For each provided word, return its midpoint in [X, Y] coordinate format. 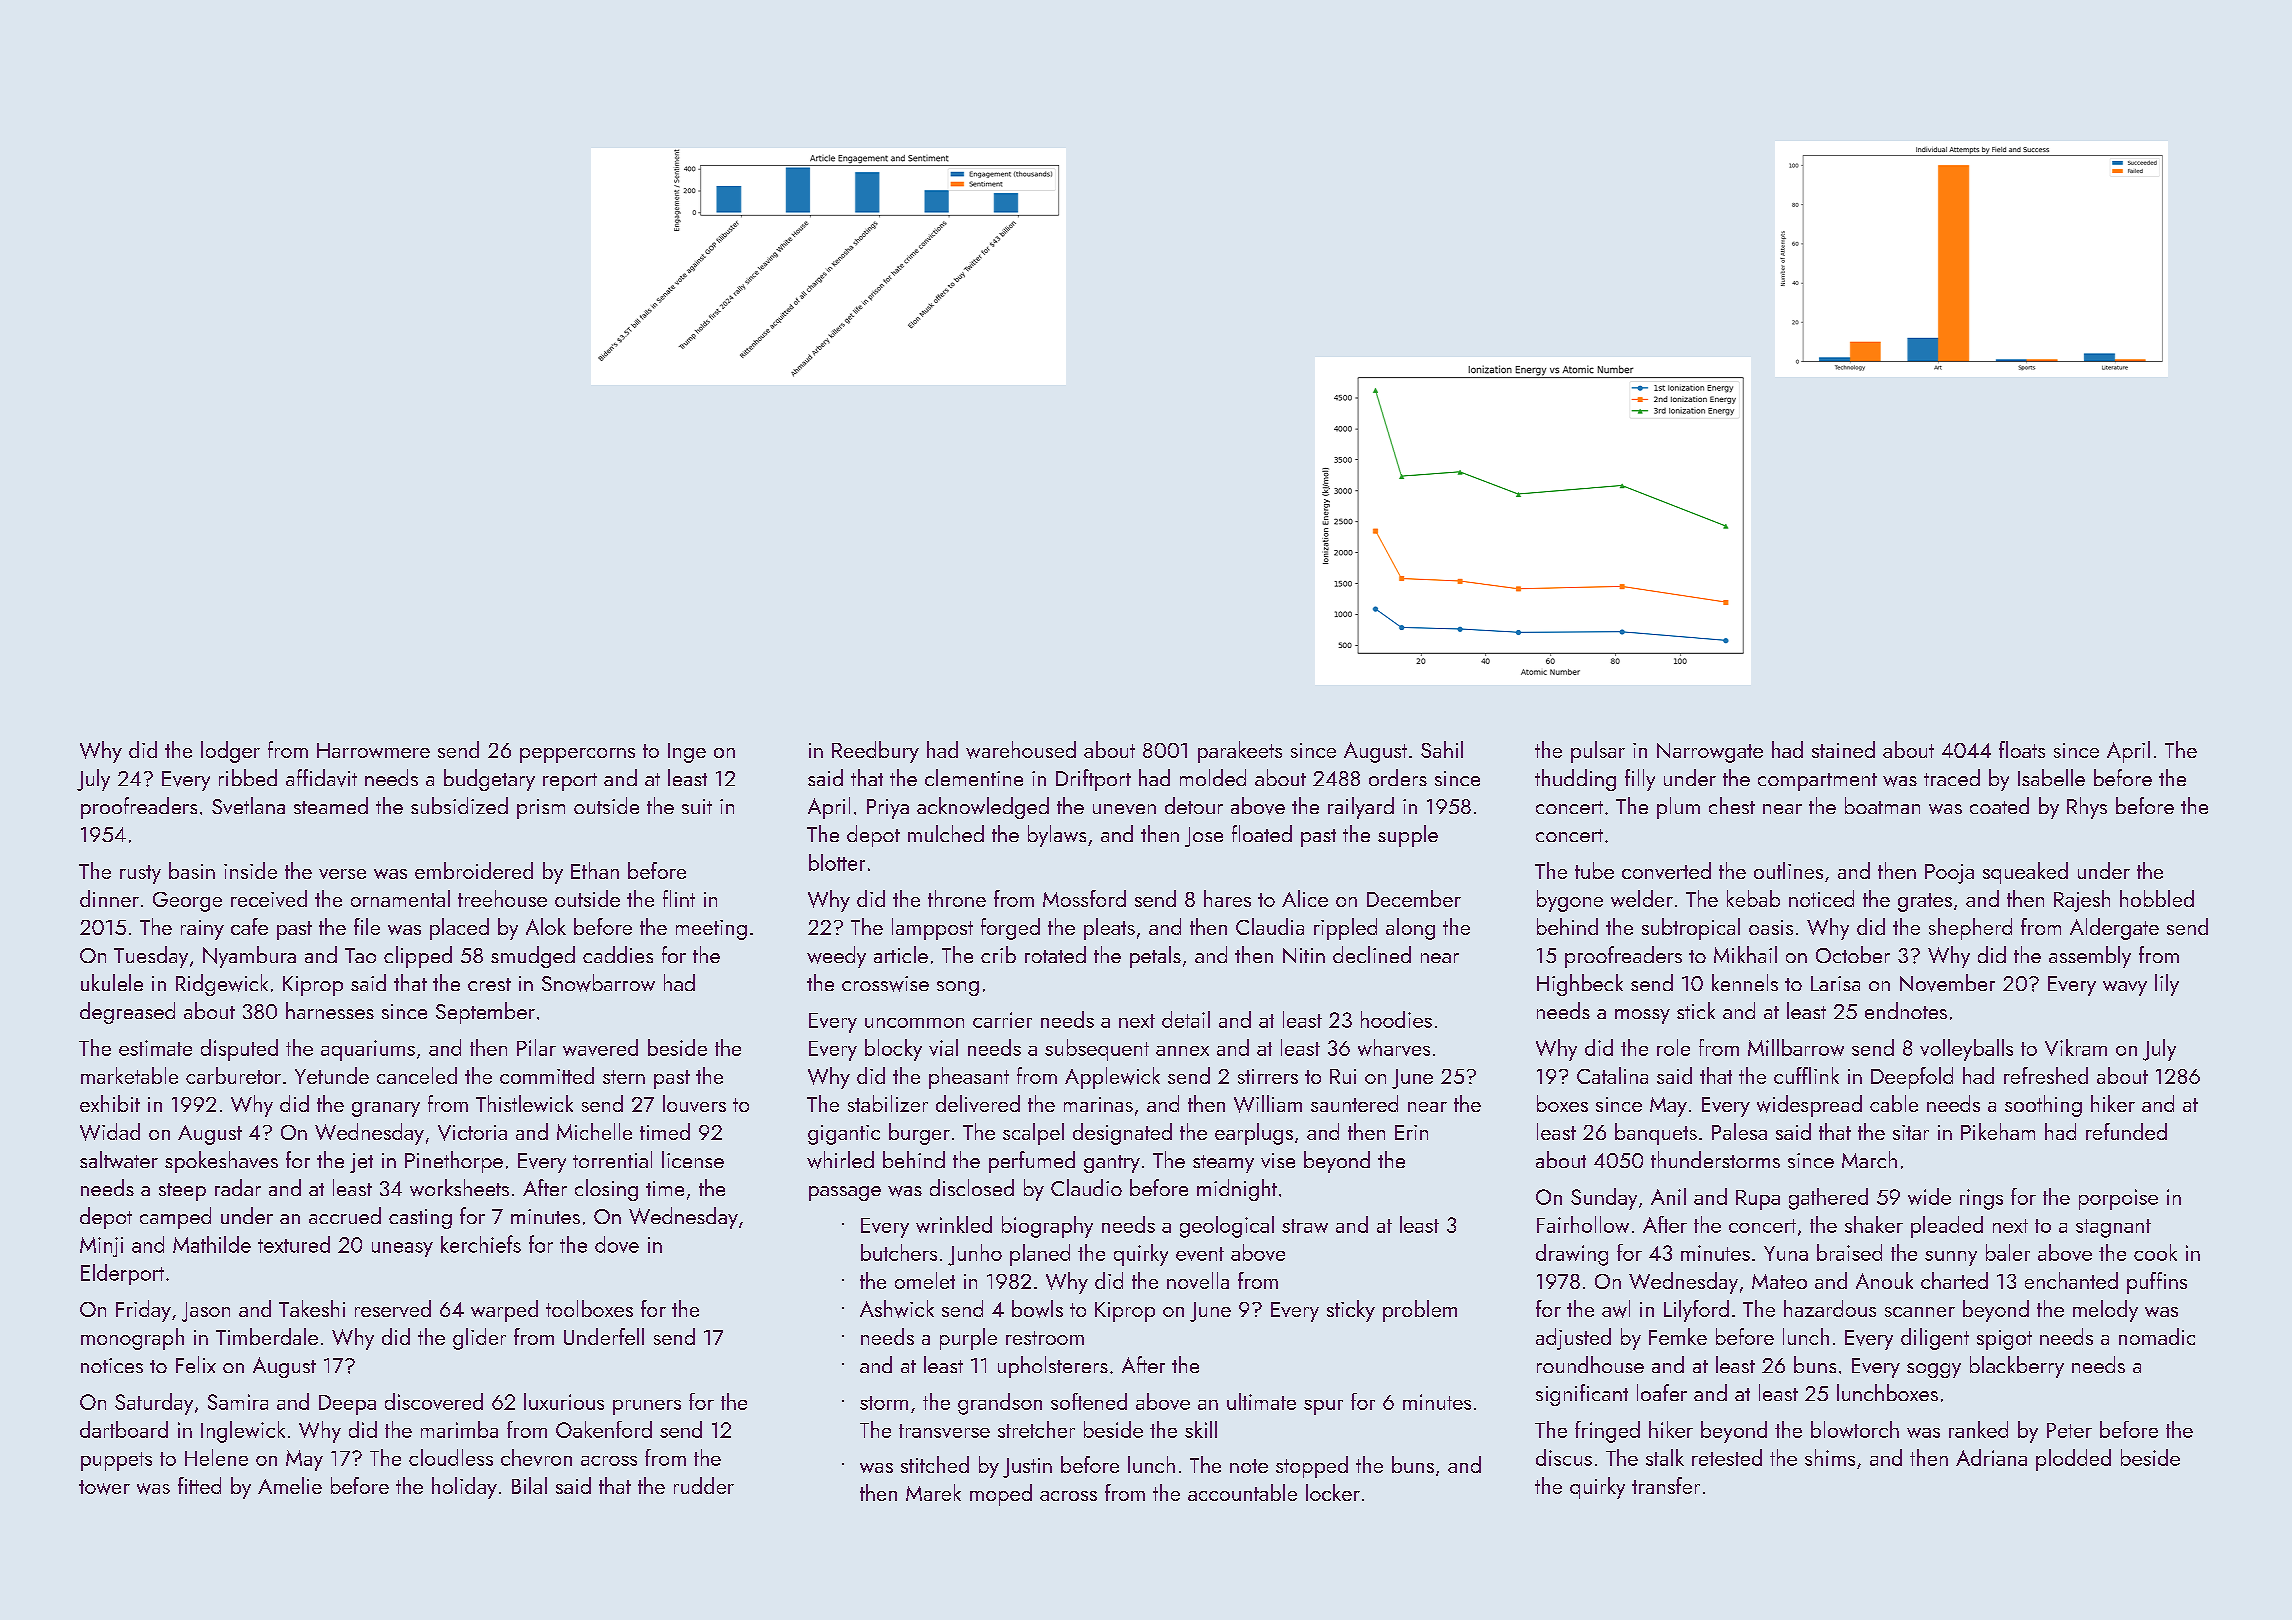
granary [386, 1109]
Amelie [290, 1485]
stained [1843, 749]
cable [1894, 1103]
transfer [1666, 1485]
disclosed [972, 1187]
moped [1001, 1495]
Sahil [1442, 749]
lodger [230, 752]
